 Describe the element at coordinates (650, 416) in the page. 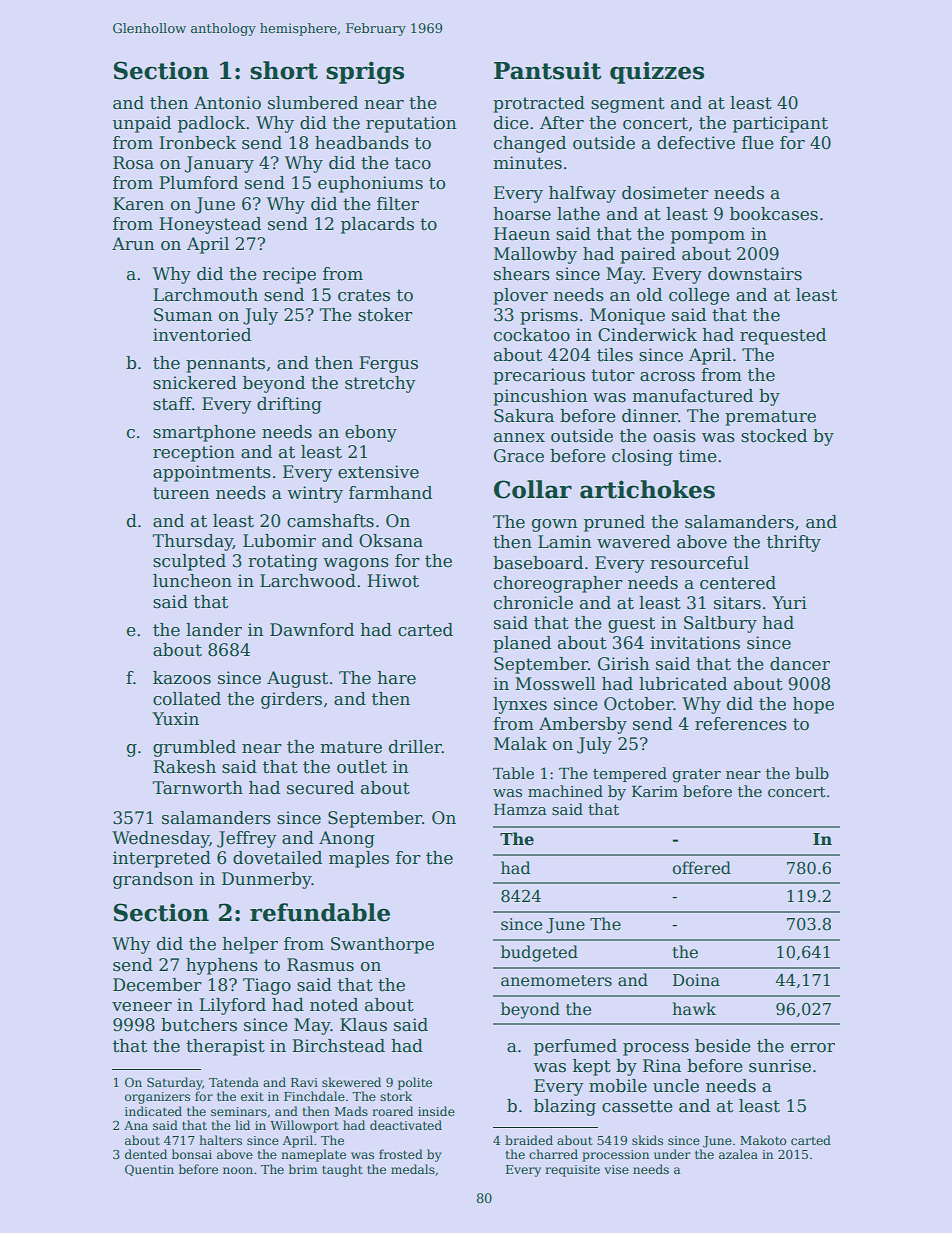

I see `dinner` at that location.
